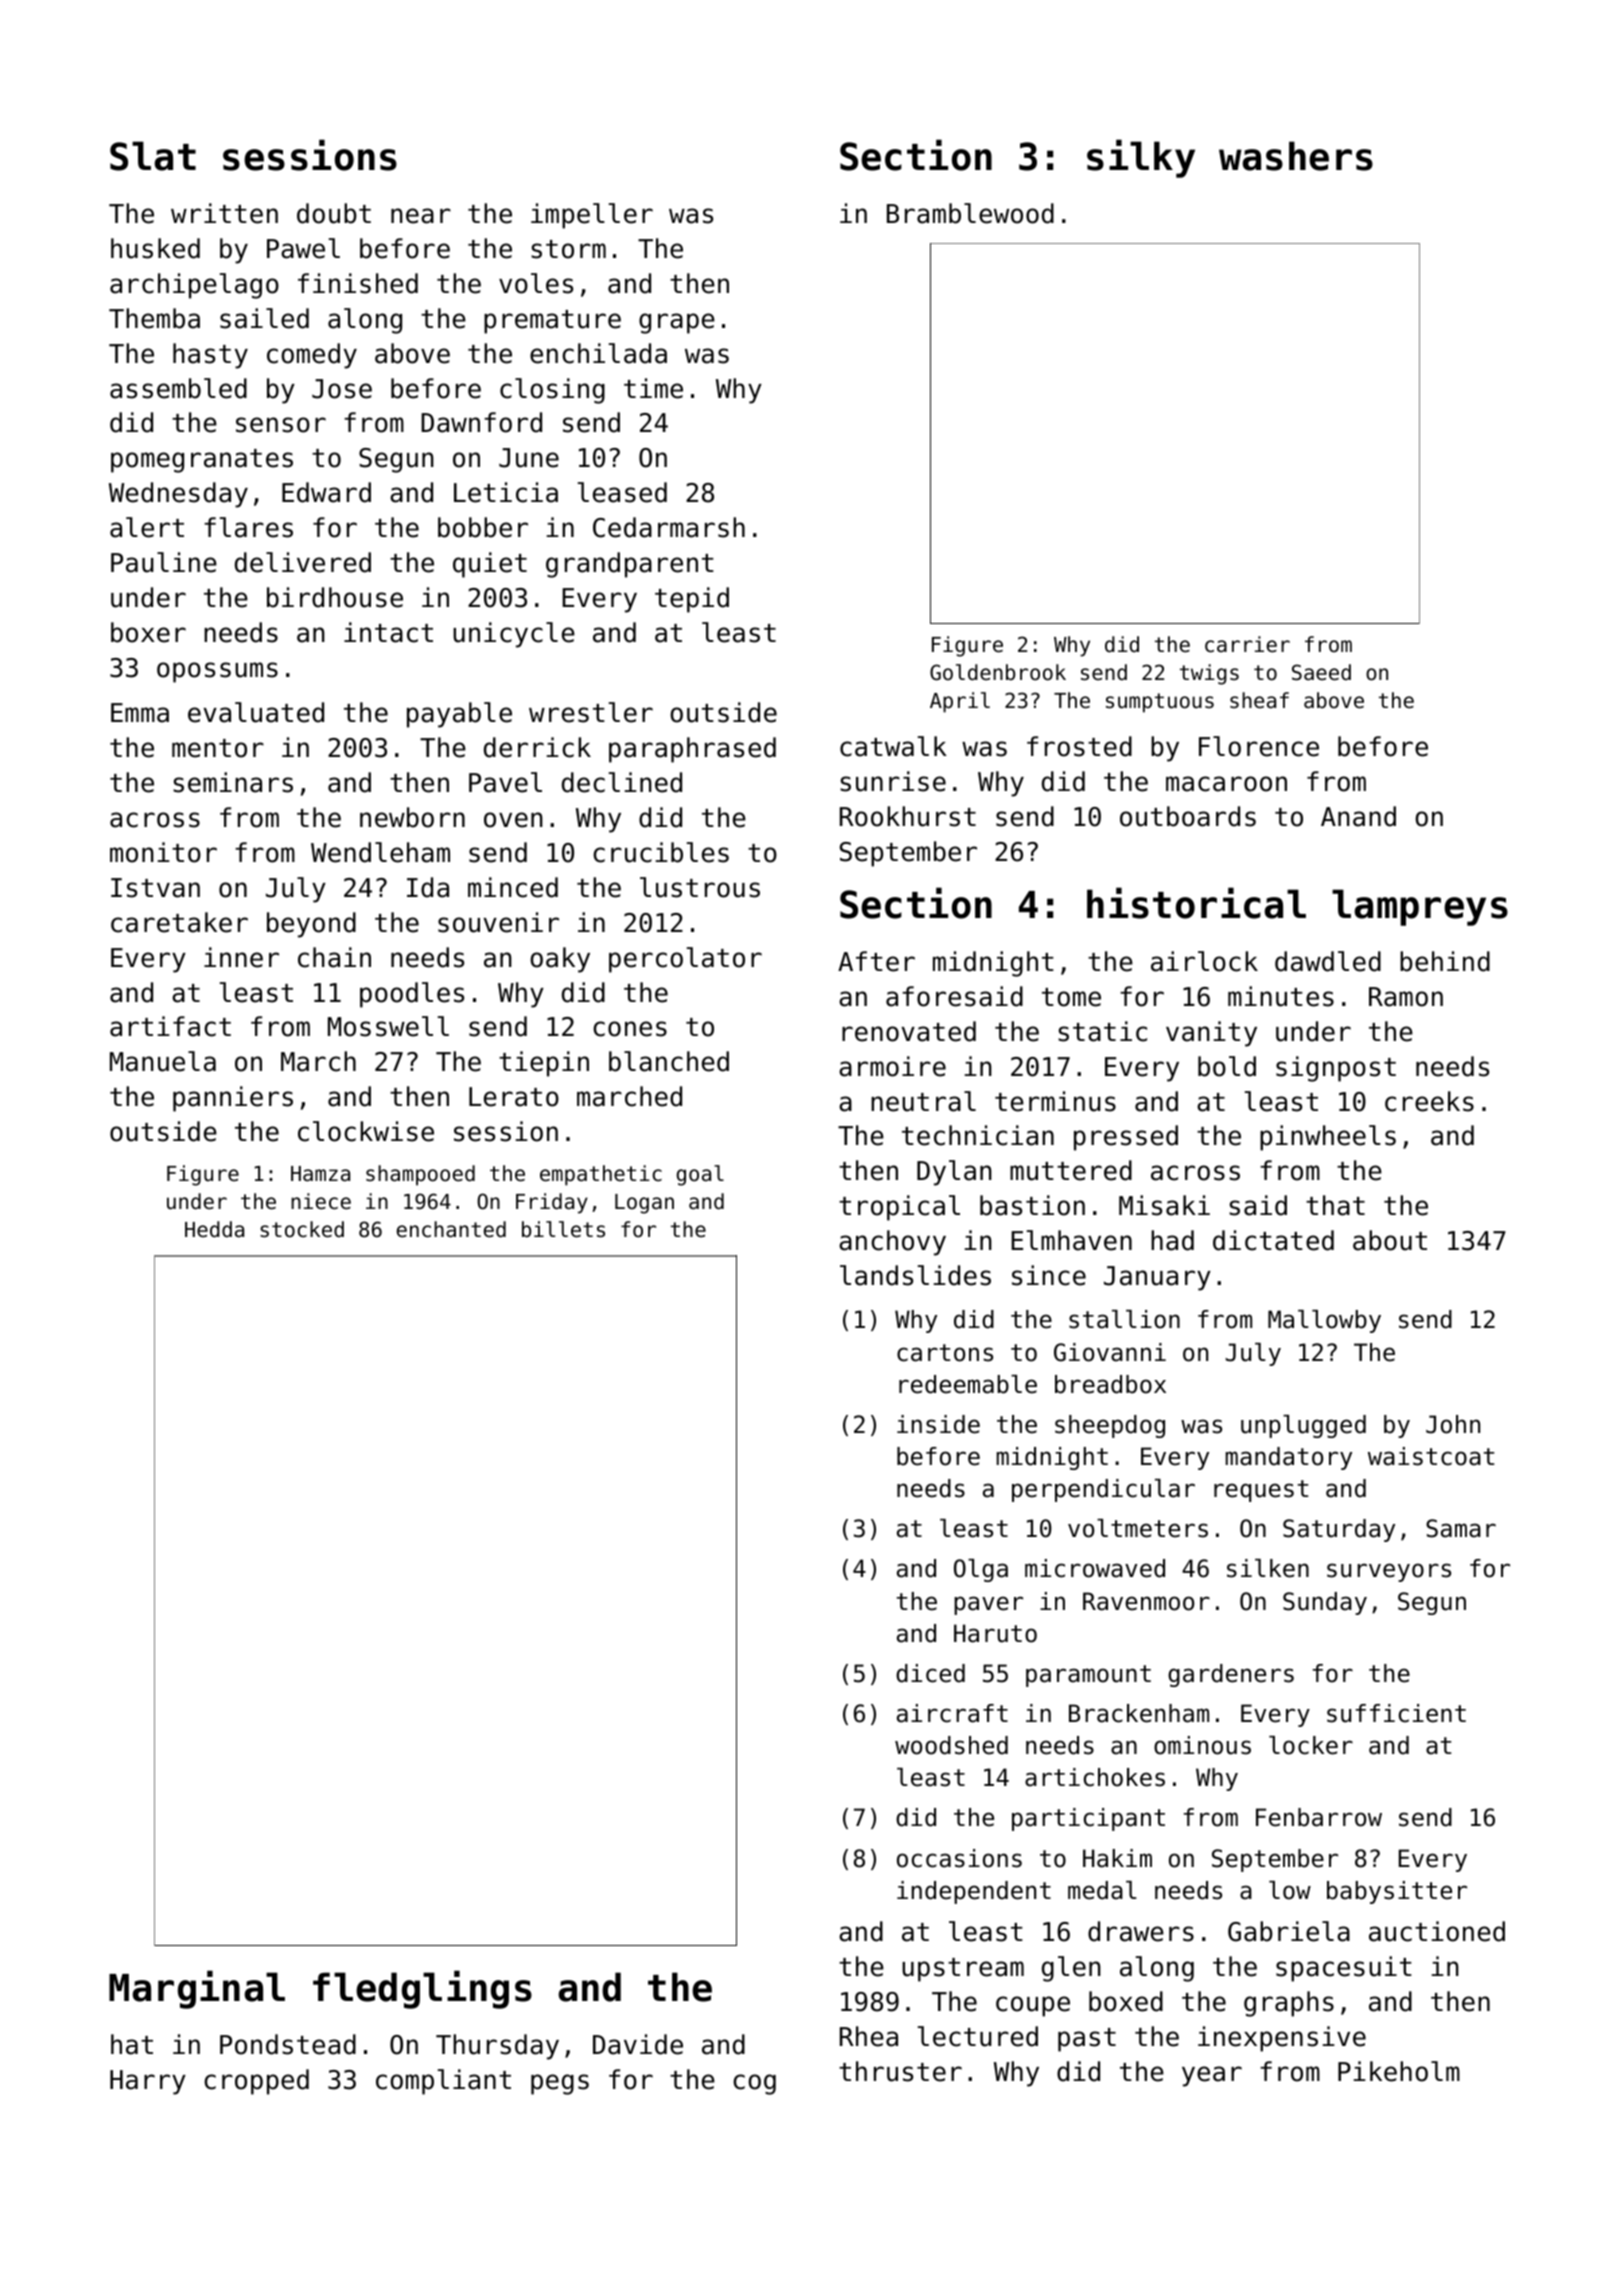 This document has height=2292, width=1620. Describe the element at coordinates (513, 887) in the document. I see `minced` at that location.
